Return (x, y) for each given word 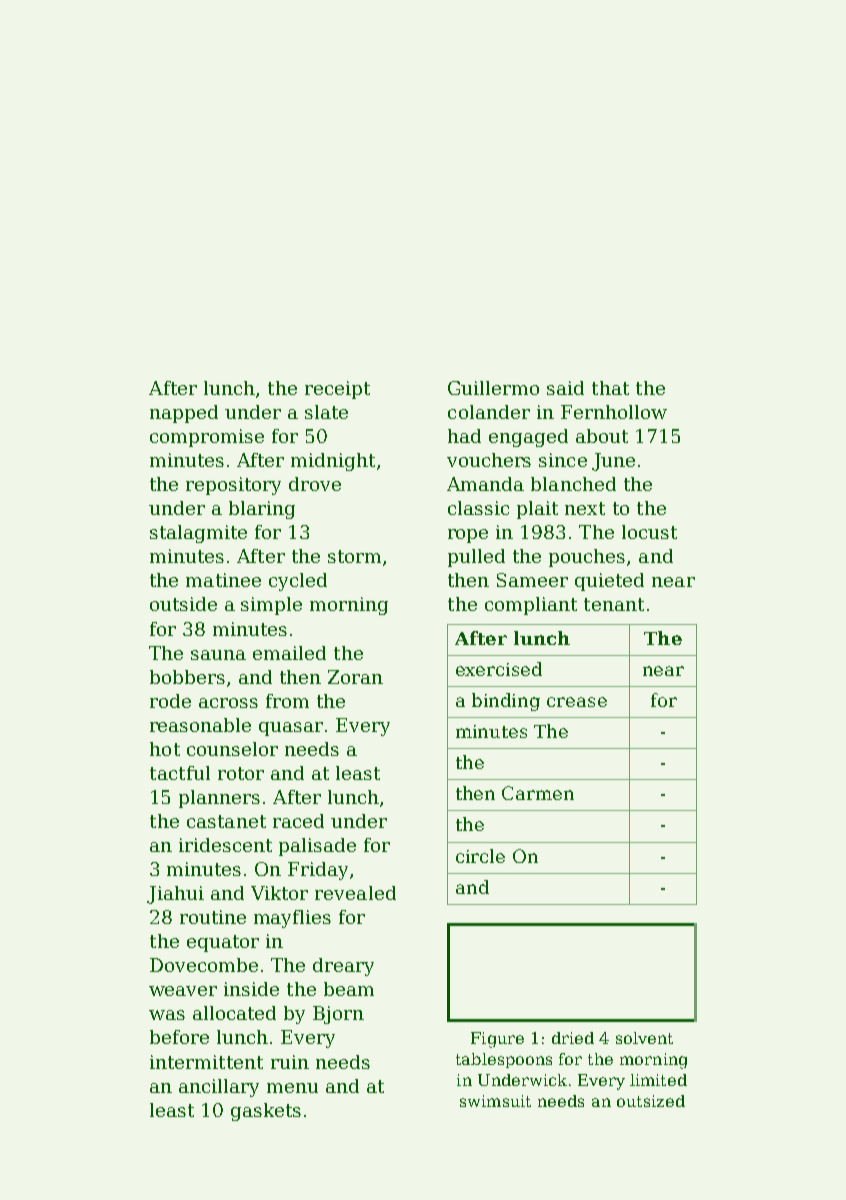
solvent (644, 1038)
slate (326, 412)
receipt (337, 390)
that (610, 388)
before (179, 1037)
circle (480, 856)
